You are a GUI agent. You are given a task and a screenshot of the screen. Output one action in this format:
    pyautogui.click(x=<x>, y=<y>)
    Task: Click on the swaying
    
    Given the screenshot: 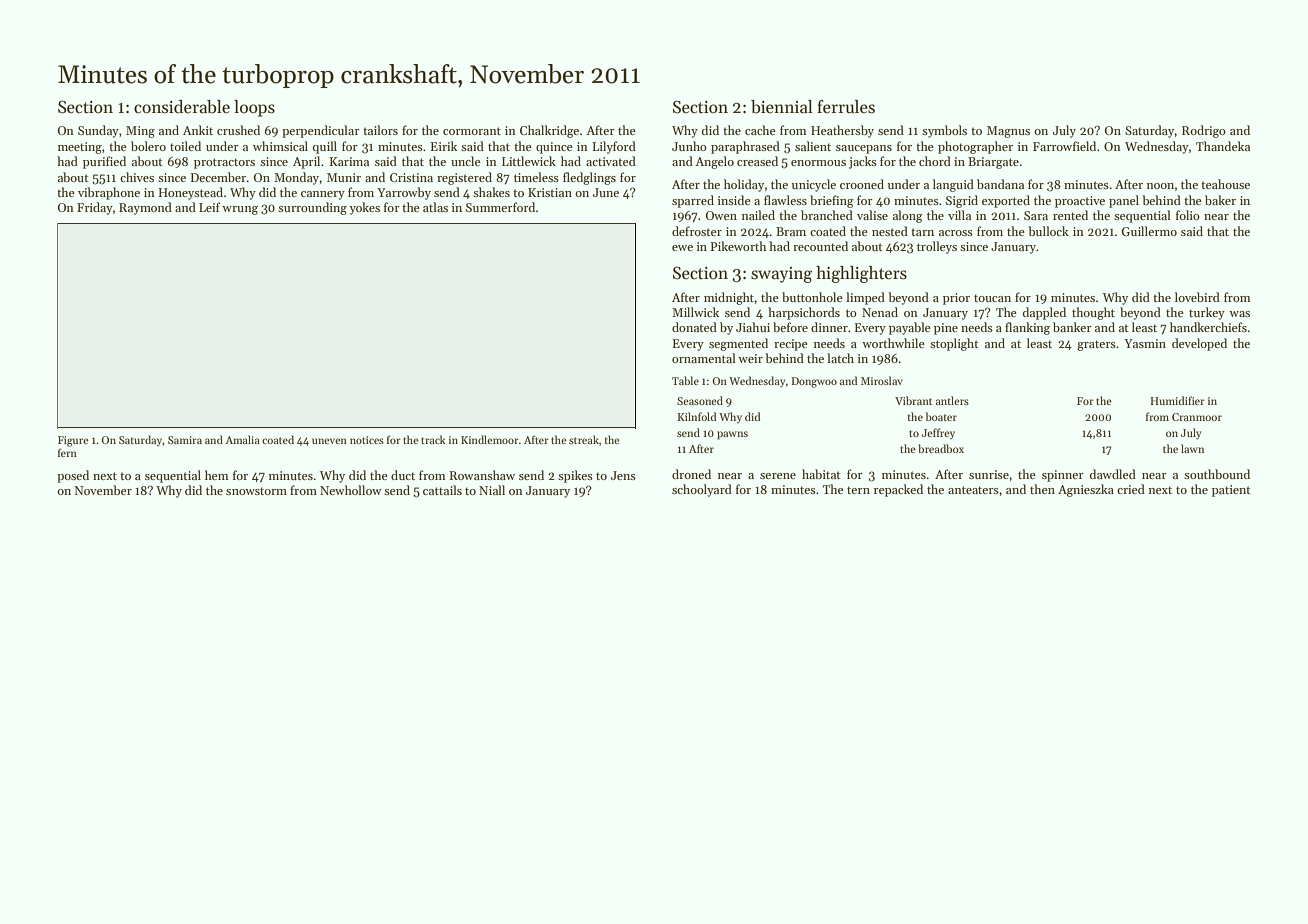 What is the action you would take?
    pyautogui.click(x=781, y=275)
